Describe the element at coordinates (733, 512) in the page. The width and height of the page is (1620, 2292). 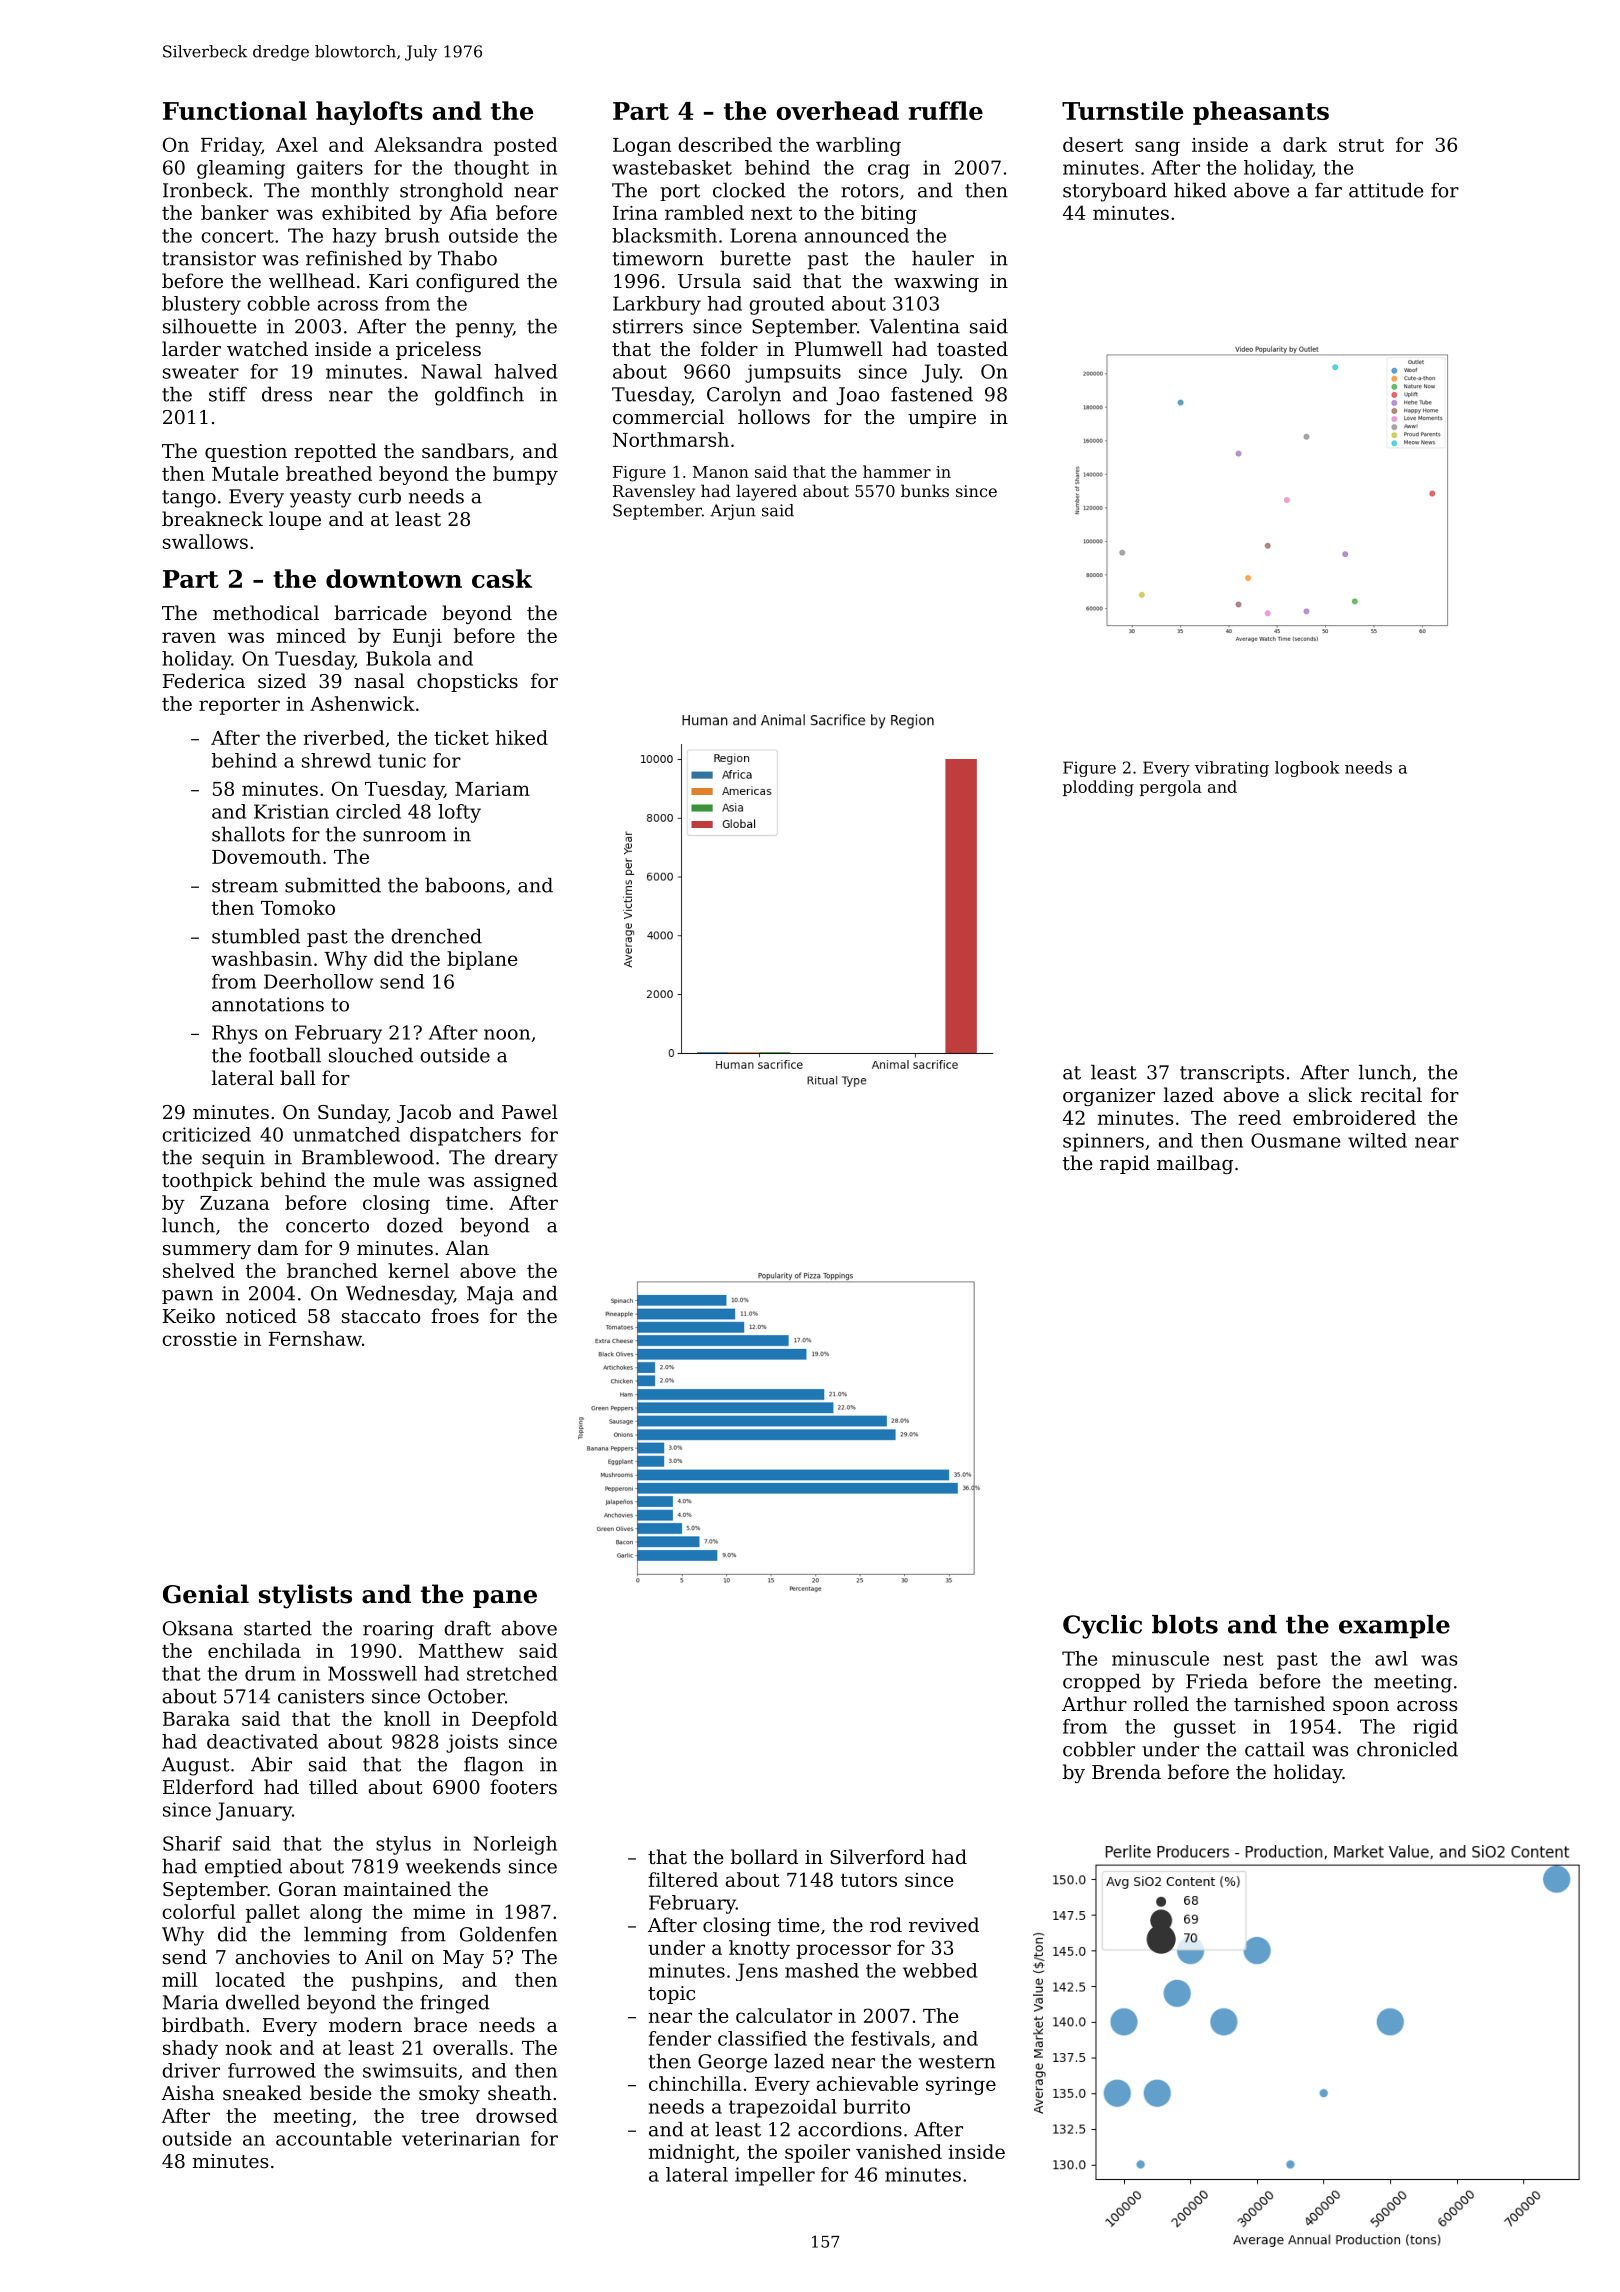
I see `Arjun` at that location.
